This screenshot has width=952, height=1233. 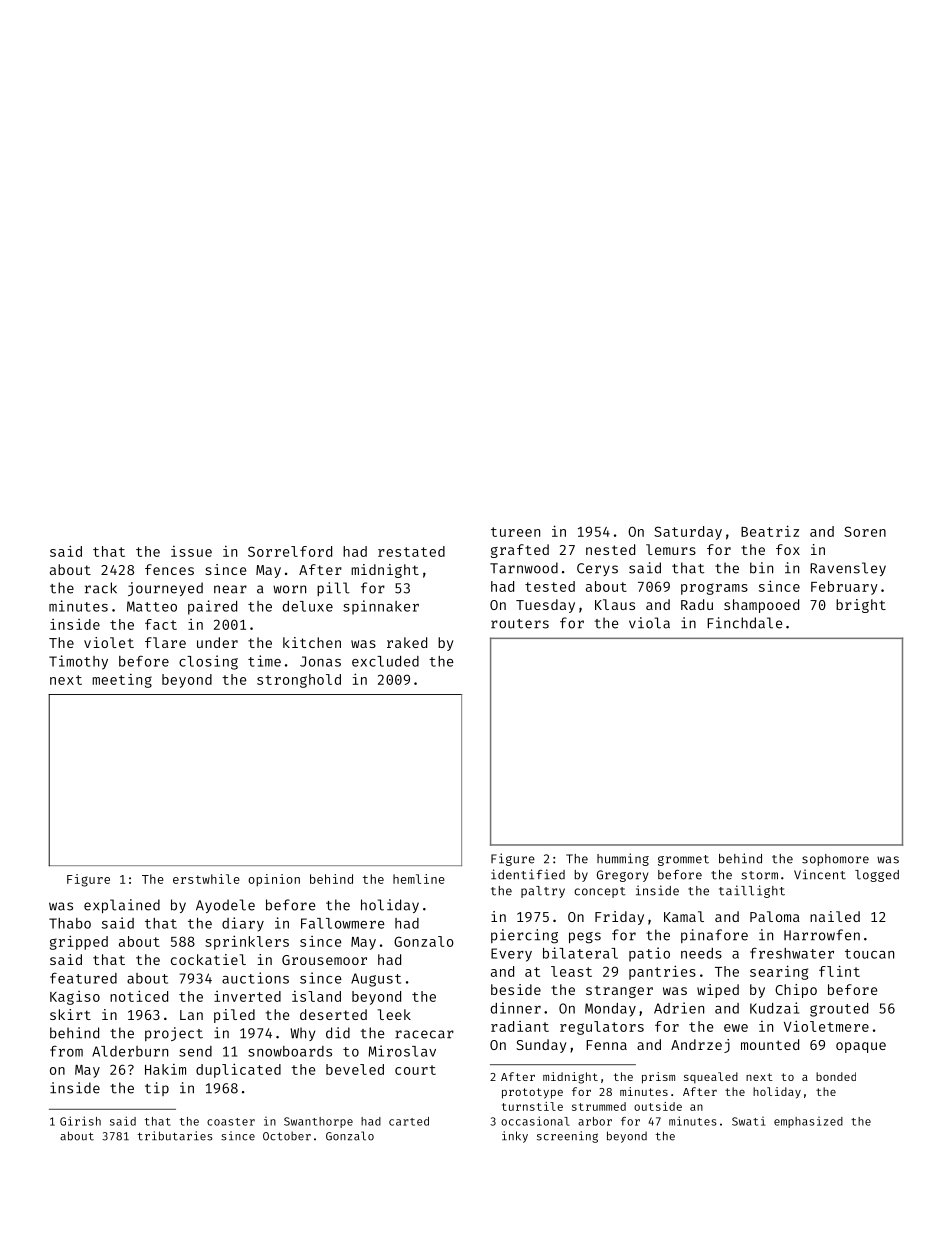 What do you see at coordinates (520, 551) in the screenshot?
I see `grafted` at bounding box center [520, 551].
